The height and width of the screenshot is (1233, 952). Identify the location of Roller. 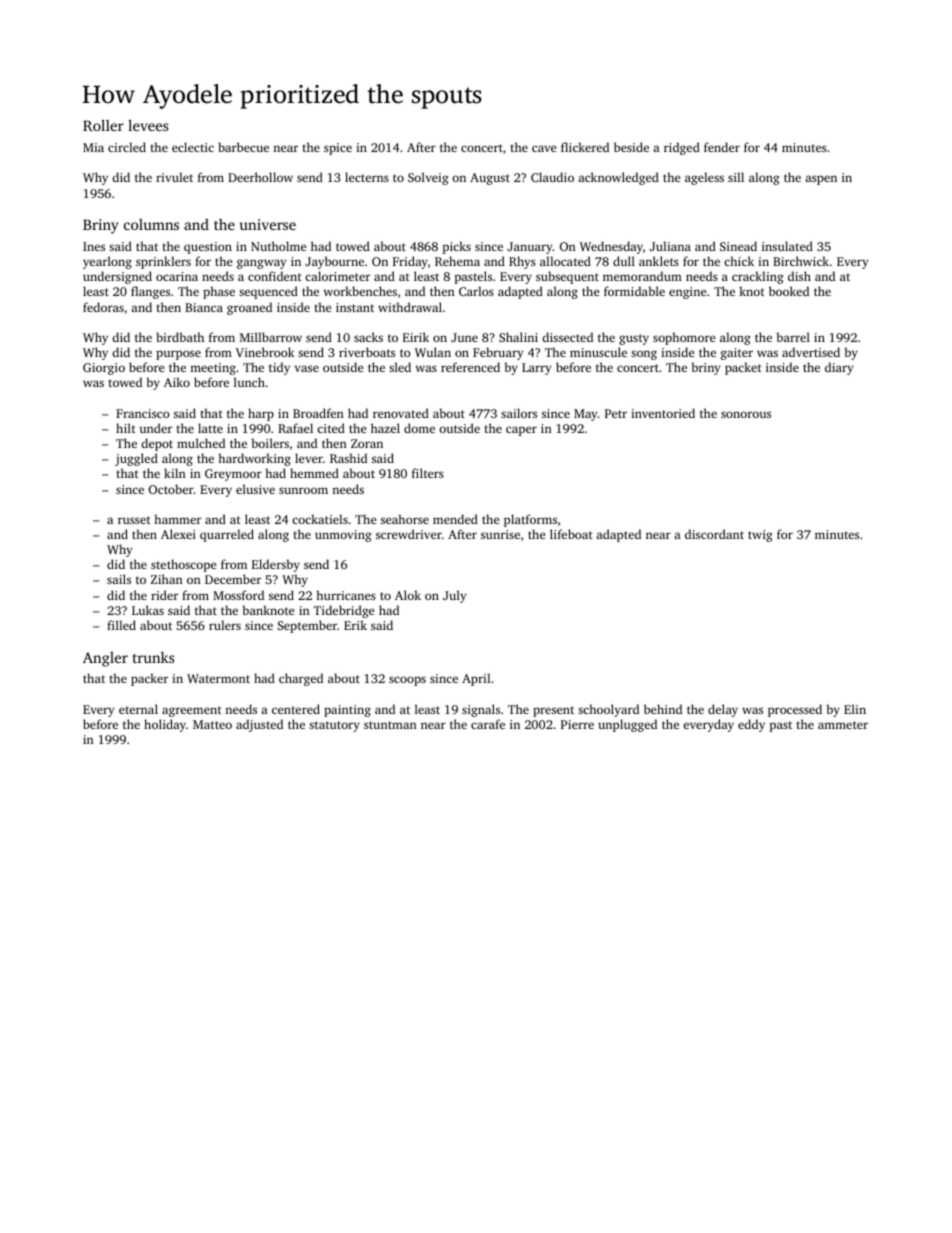
(103, 125).
